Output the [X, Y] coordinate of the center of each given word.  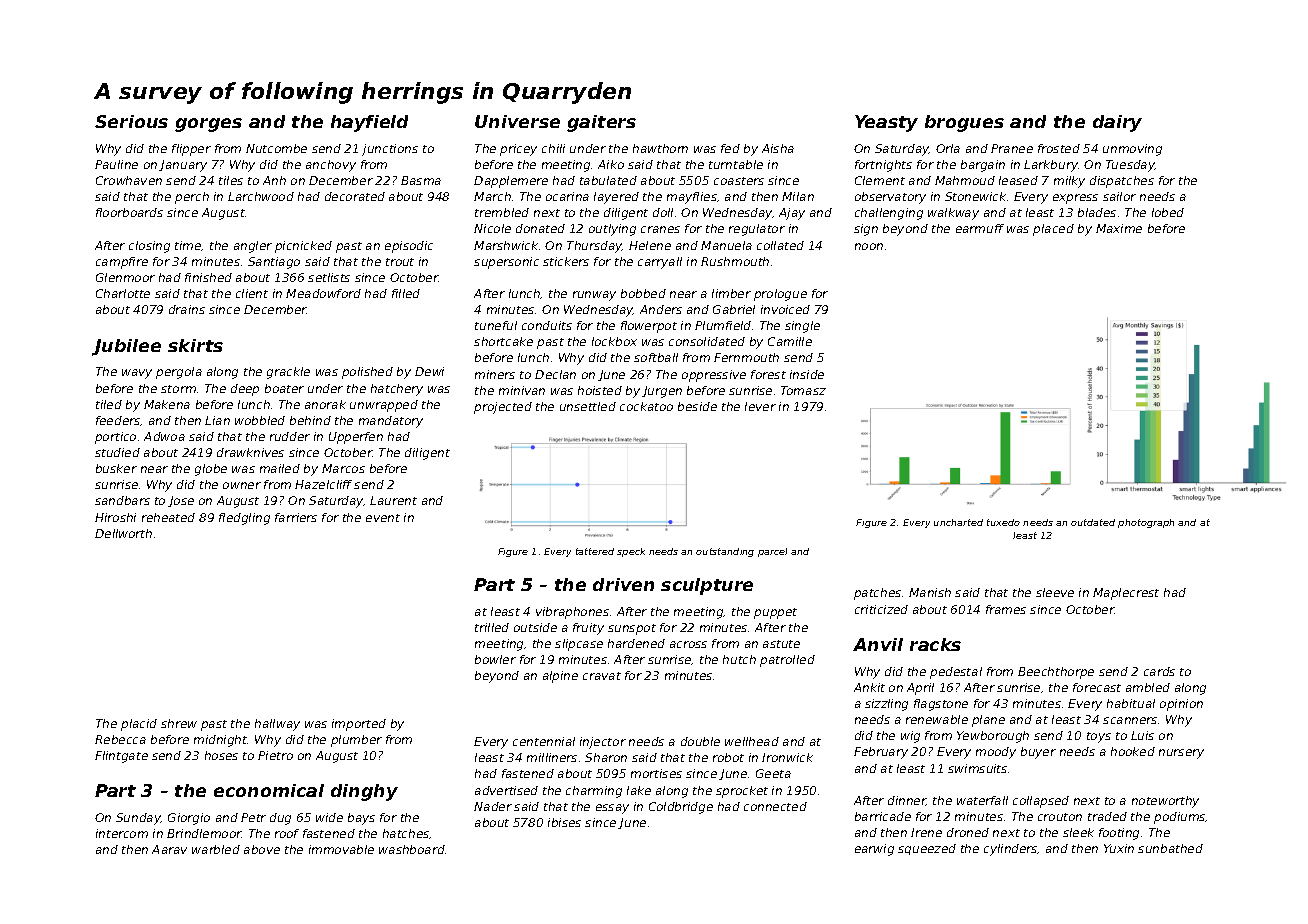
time [188, 246]
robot [728, 757]
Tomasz [803, 390]
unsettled [588, 406]
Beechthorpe [1056, 673]
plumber [356, 741]
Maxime [1119, 228]
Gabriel [734, 309]
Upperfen [356, 438]
